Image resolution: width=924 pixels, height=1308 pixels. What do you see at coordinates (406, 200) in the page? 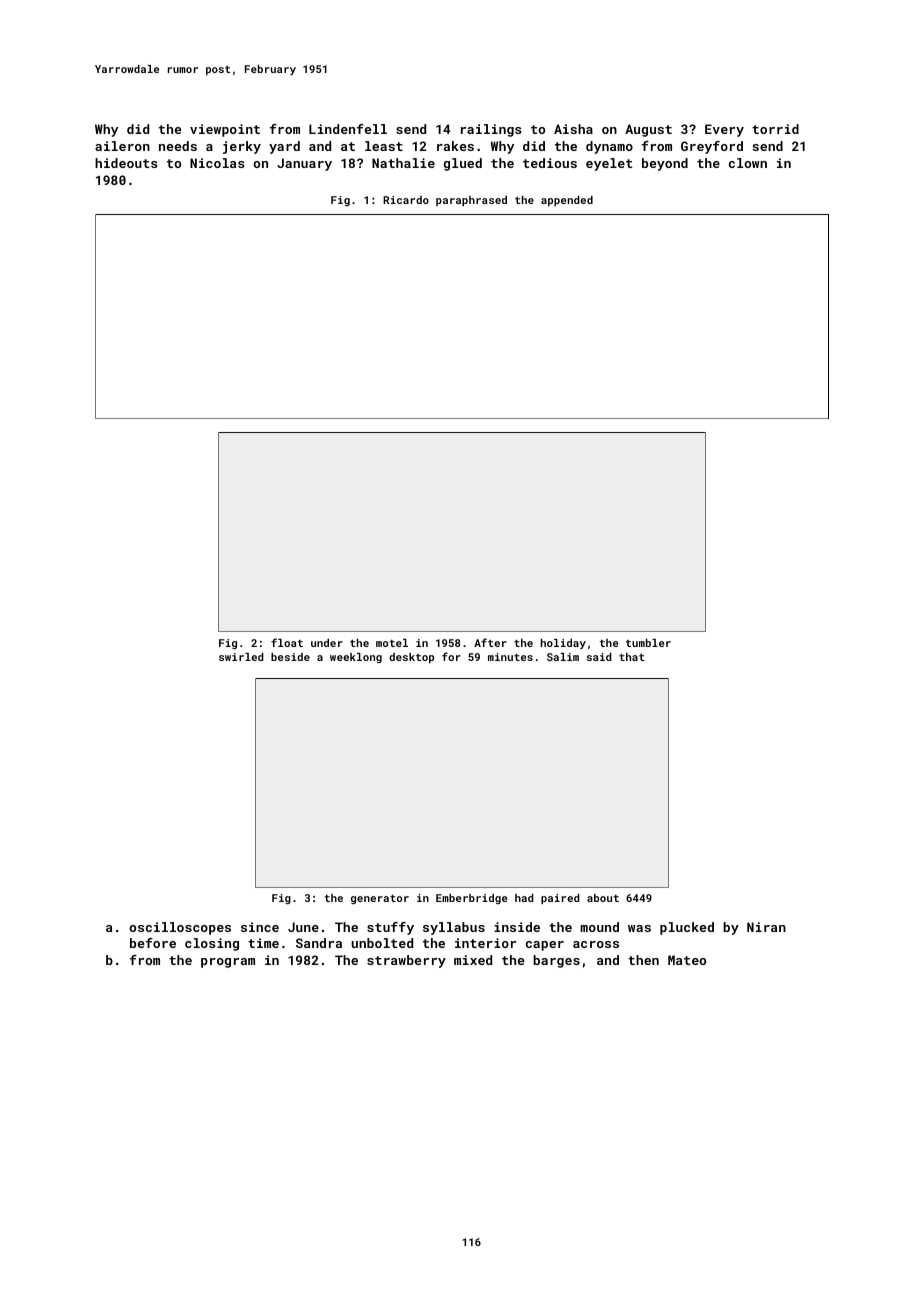
I see `Ricardo` at bounding box center [406, 200].
